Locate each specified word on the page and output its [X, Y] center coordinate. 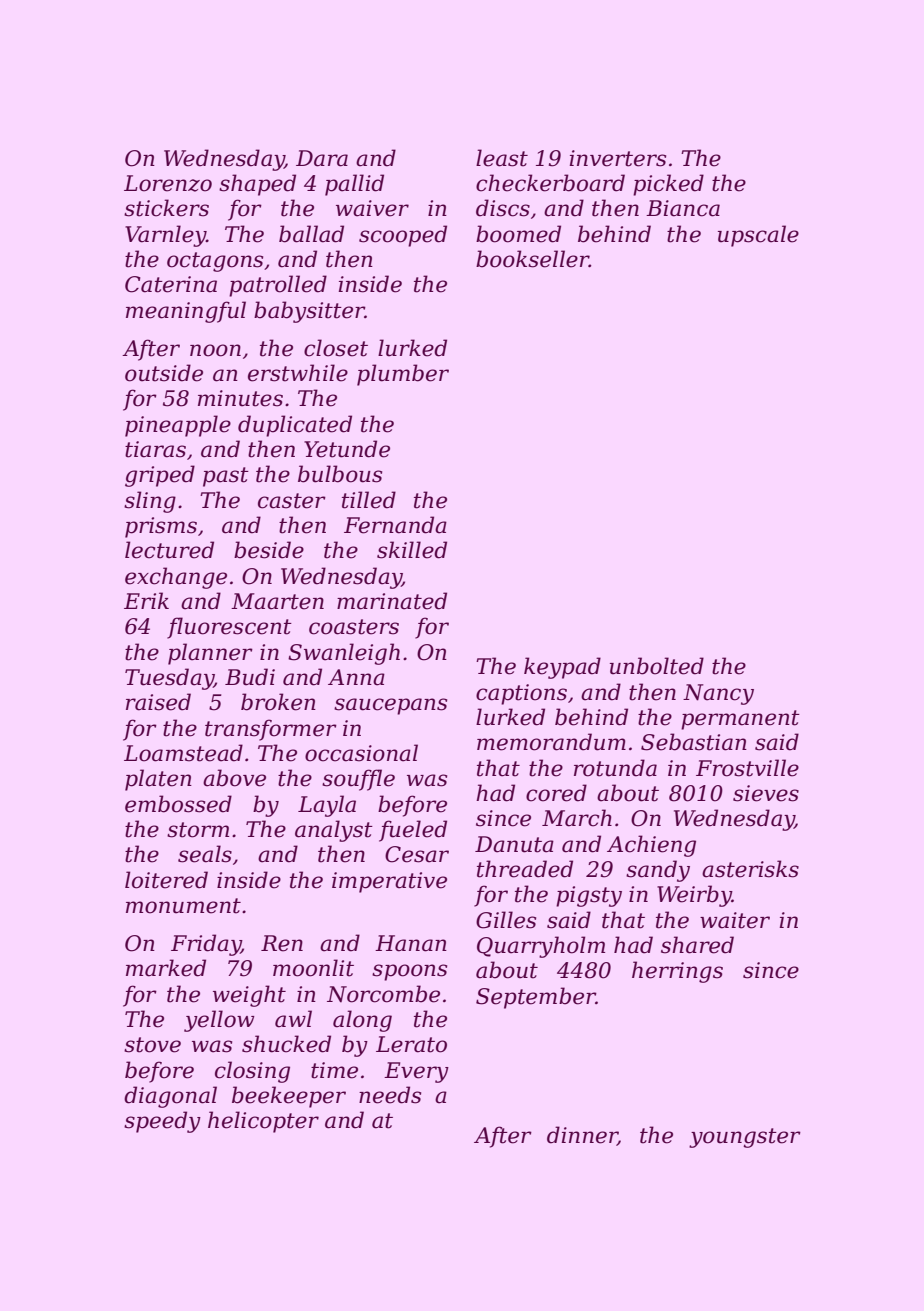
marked [166, 968]
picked [668, 185]
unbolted [657, 666]
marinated [392, 601]
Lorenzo [168, 183]
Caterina [171, 284]
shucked [286, 1044]
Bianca [683, 208]
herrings [677, 972]
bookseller [532, 259]
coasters [354, 627]
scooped [403, 236]
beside [269, 550]
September [536, 998]
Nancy [718, 694]
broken [278, 702]
